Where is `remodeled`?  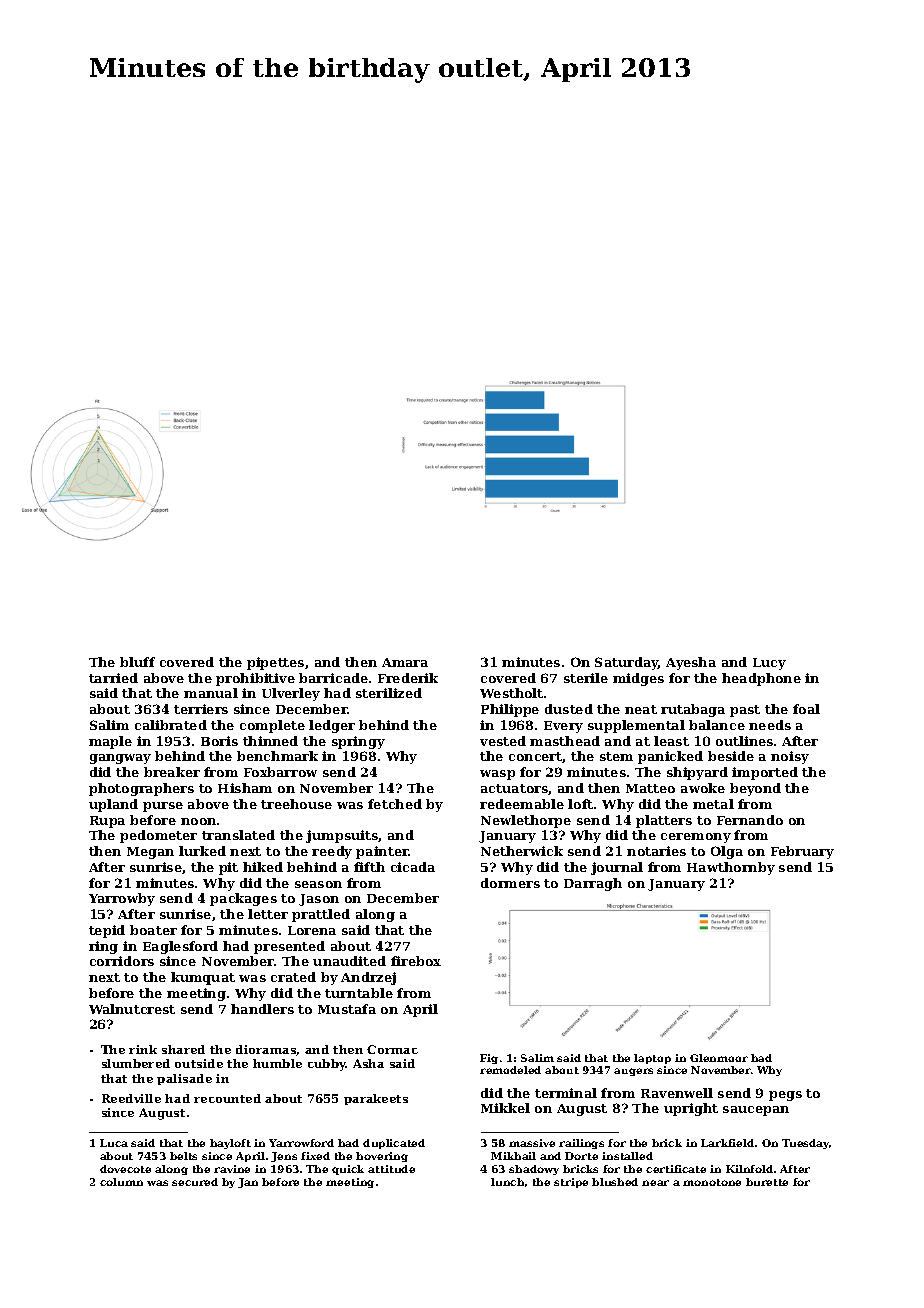 remodeled is located at coordinates (510, 1070).
